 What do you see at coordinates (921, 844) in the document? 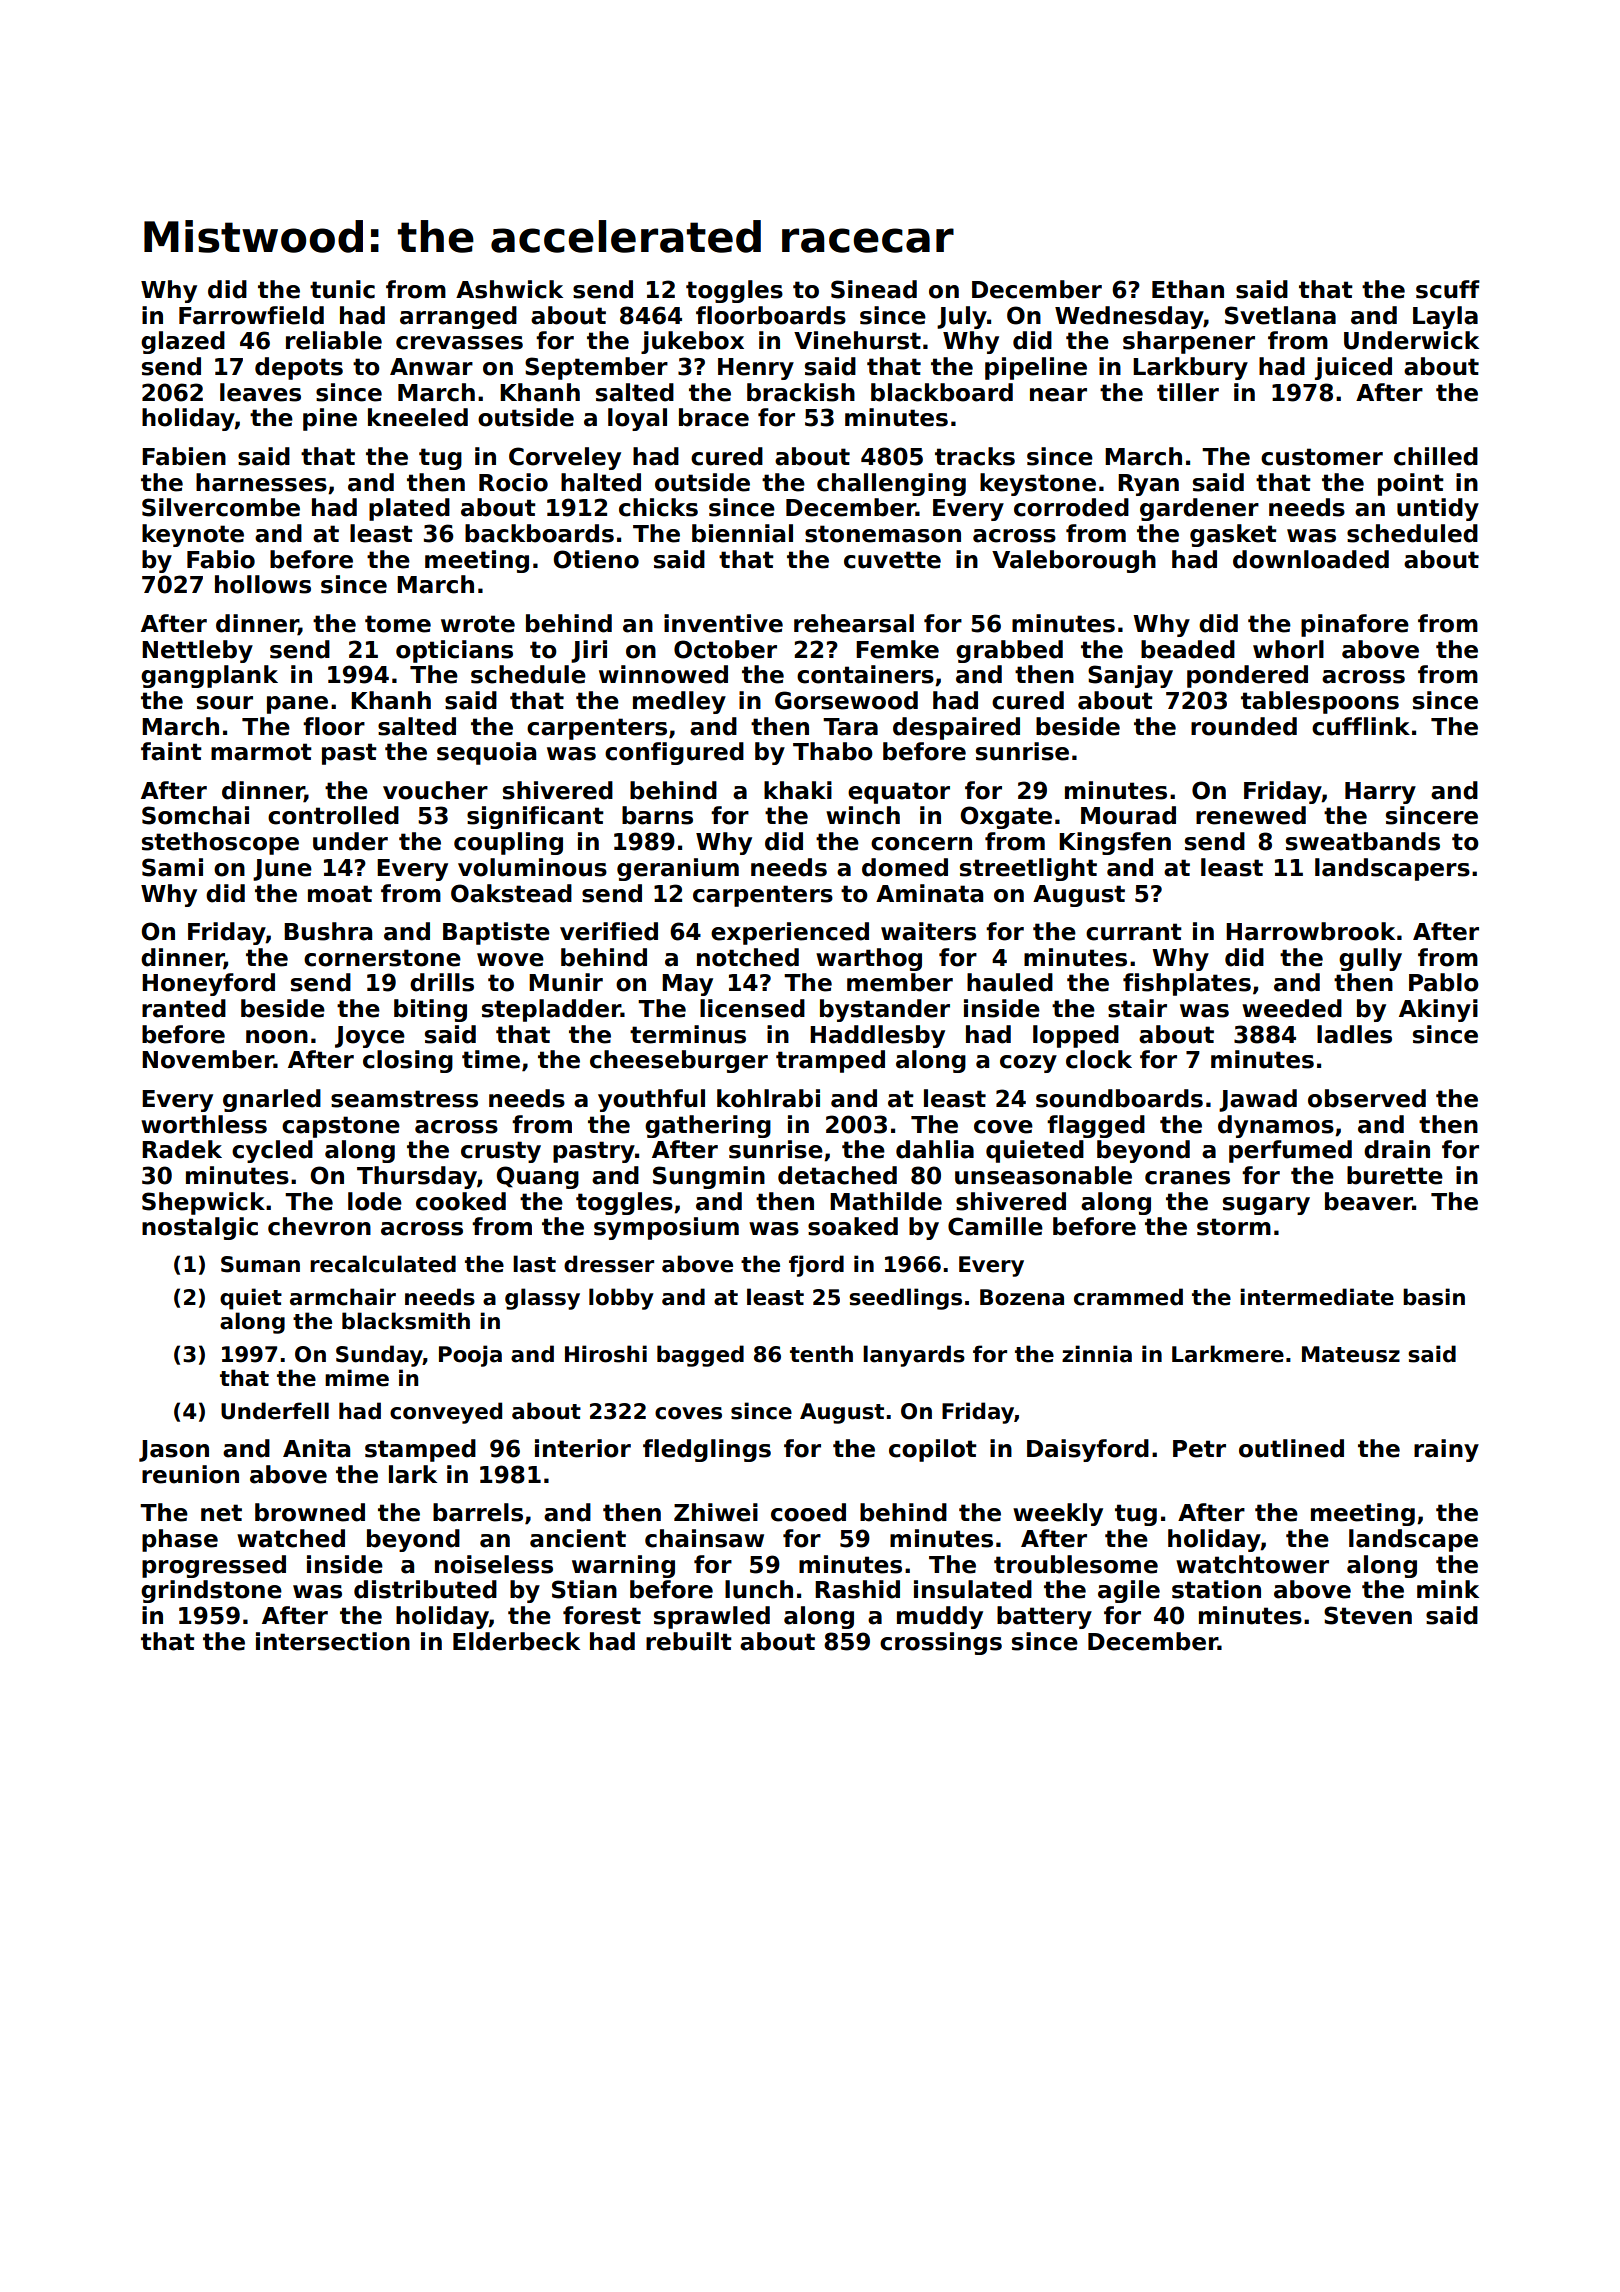
I see `concern` at bounding box center [921, 844].
